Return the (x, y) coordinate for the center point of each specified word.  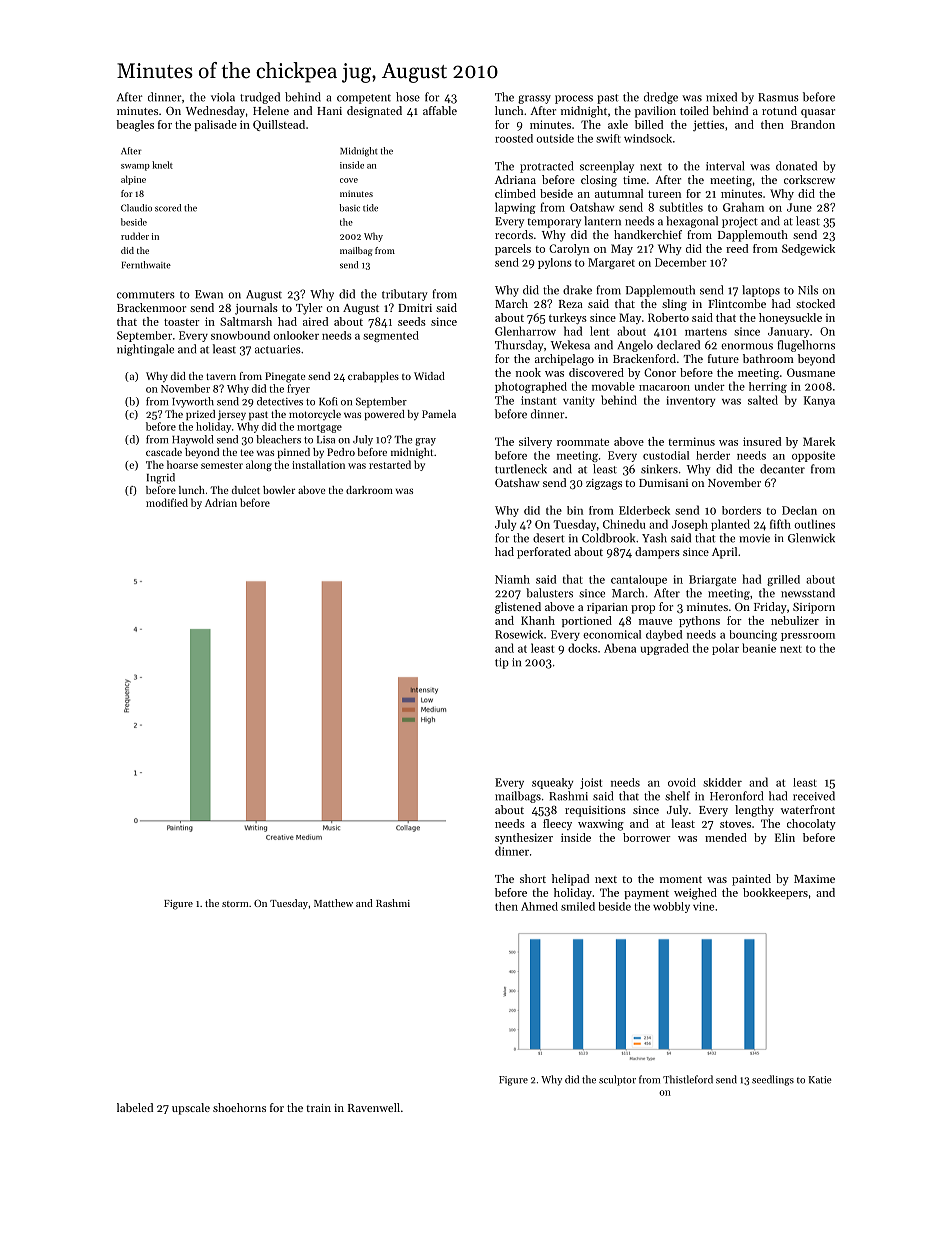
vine (703, 906)
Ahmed (539, 906)
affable (440, 110)
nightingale (145, 350)
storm (235, 904)
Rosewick (519, 634)
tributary (405, 295)
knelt (162, 165)
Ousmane (811, 372)
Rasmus (778, 97)
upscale (191, 1109)
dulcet (246, 490)
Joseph (690, 525)
